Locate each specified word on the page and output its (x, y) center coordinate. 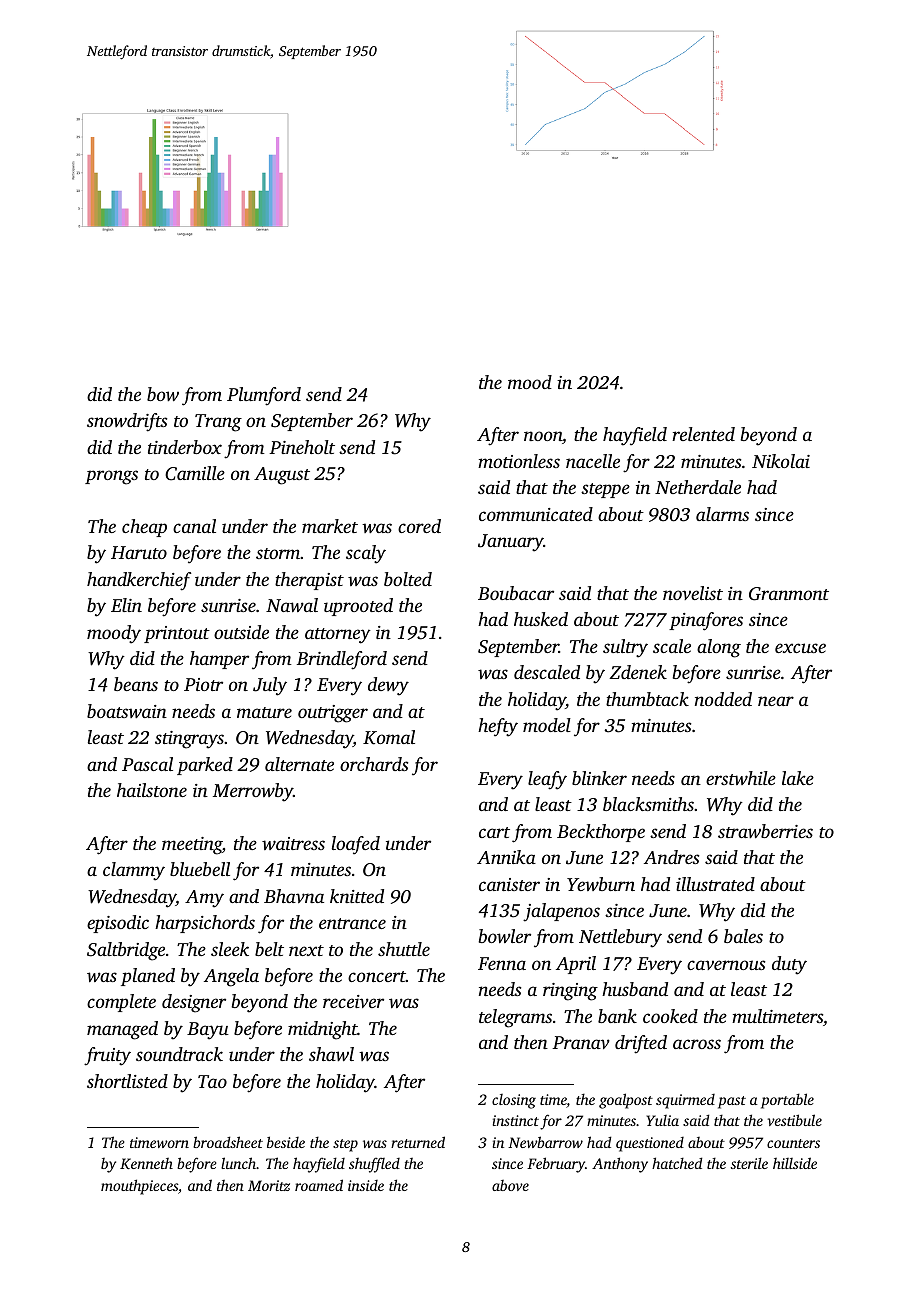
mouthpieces (139, 1187)
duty (789, 965)
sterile (749, 1163)
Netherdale (698, 487)
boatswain (127, 711)
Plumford (264, 396)
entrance (352, 923)
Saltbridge (126, 951)
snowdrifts (127, 422)
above (510, 1185)
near (776, 701)
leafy (547, 780)
